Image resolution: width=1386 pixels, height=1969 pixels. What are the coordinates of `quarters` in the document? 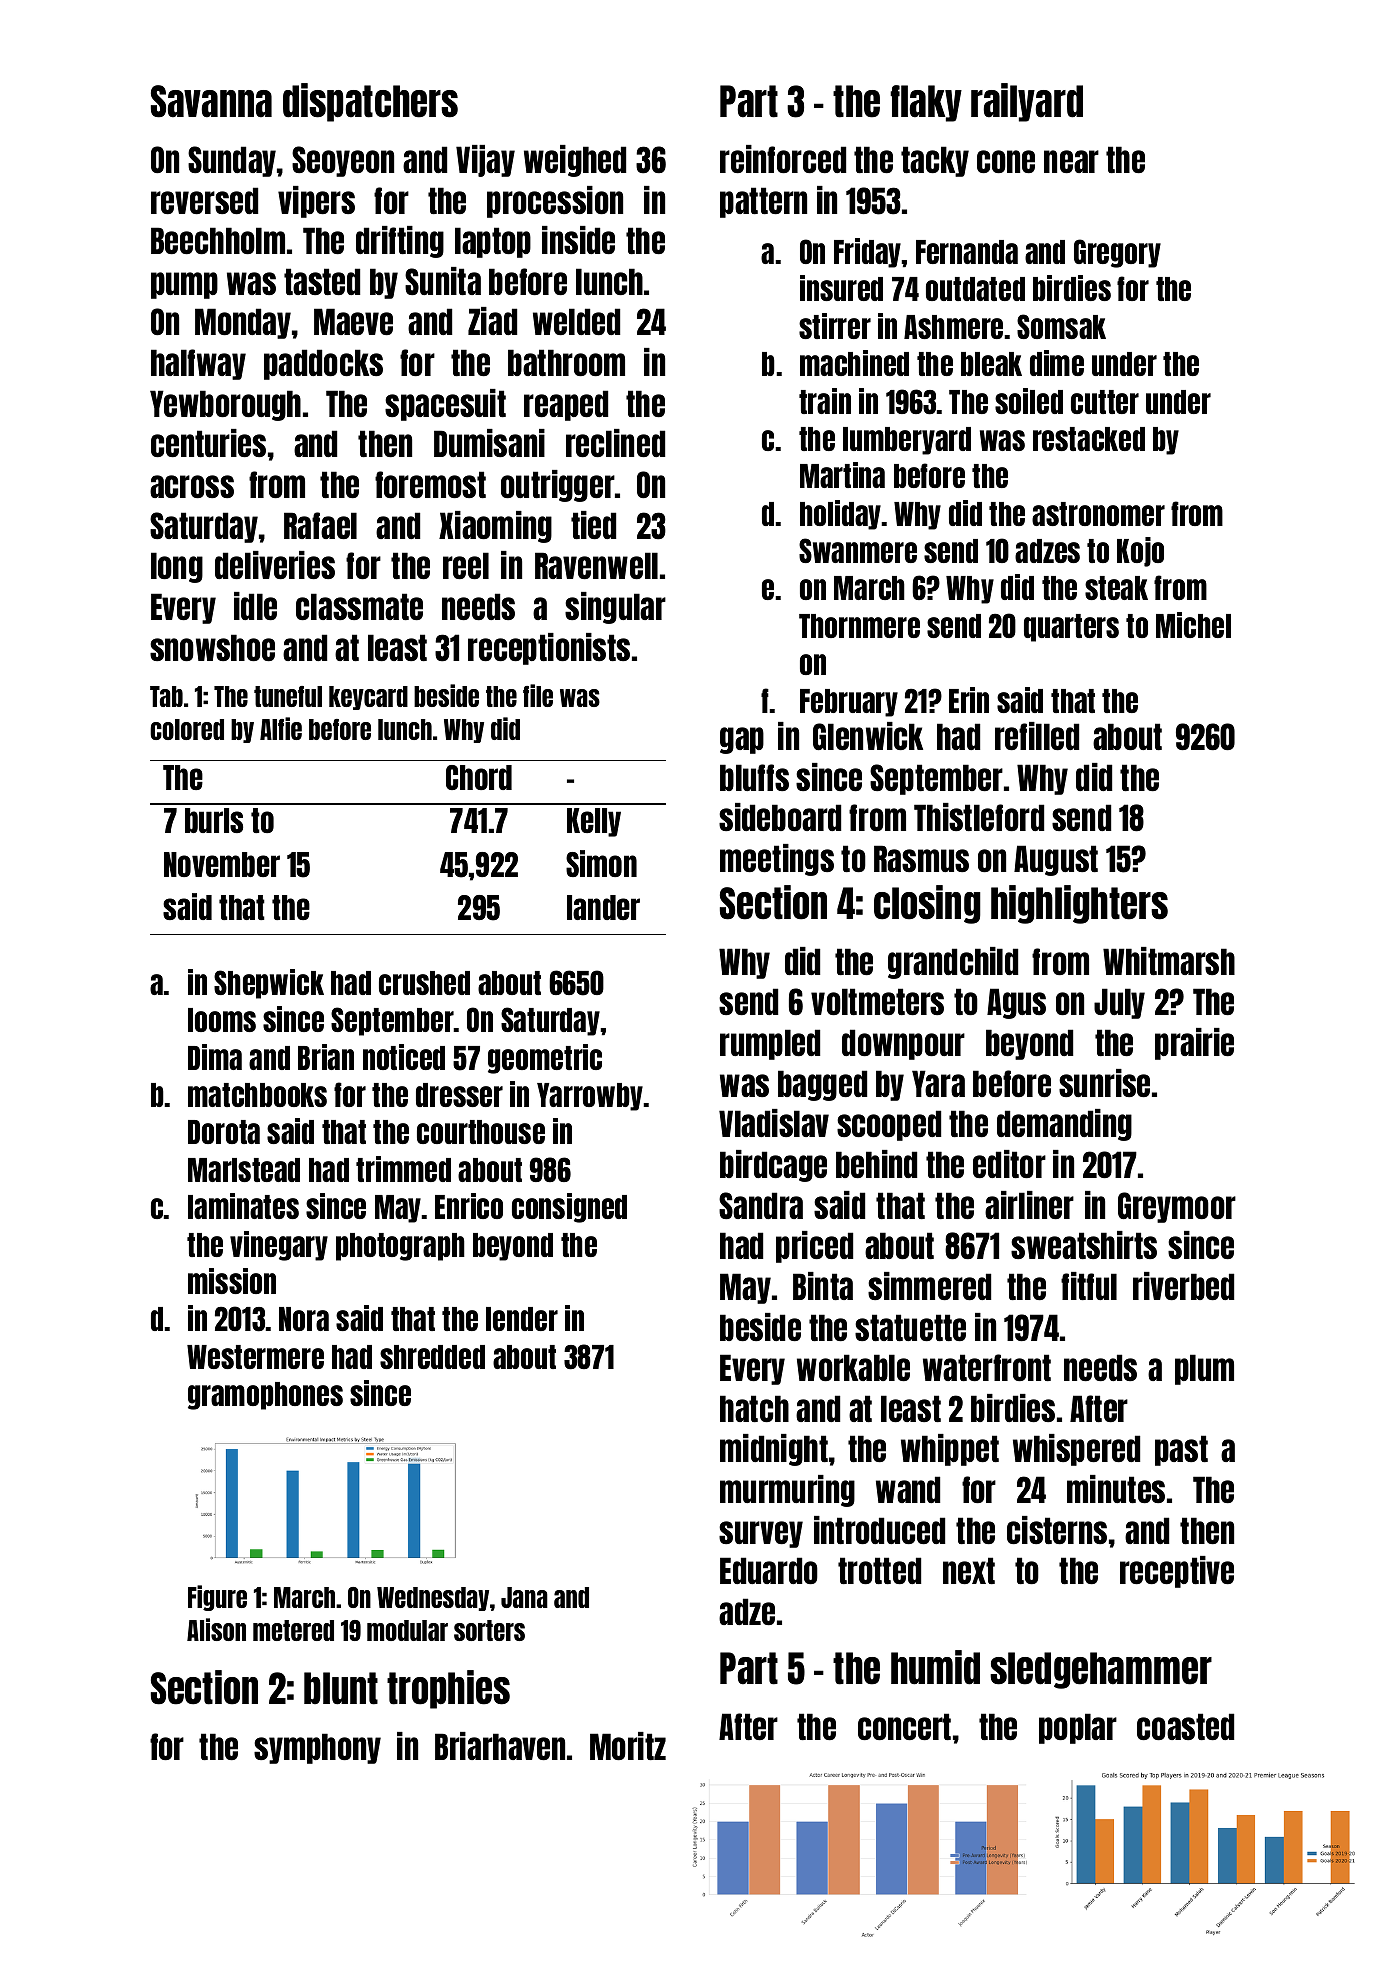 It's located at (1071, 628).
